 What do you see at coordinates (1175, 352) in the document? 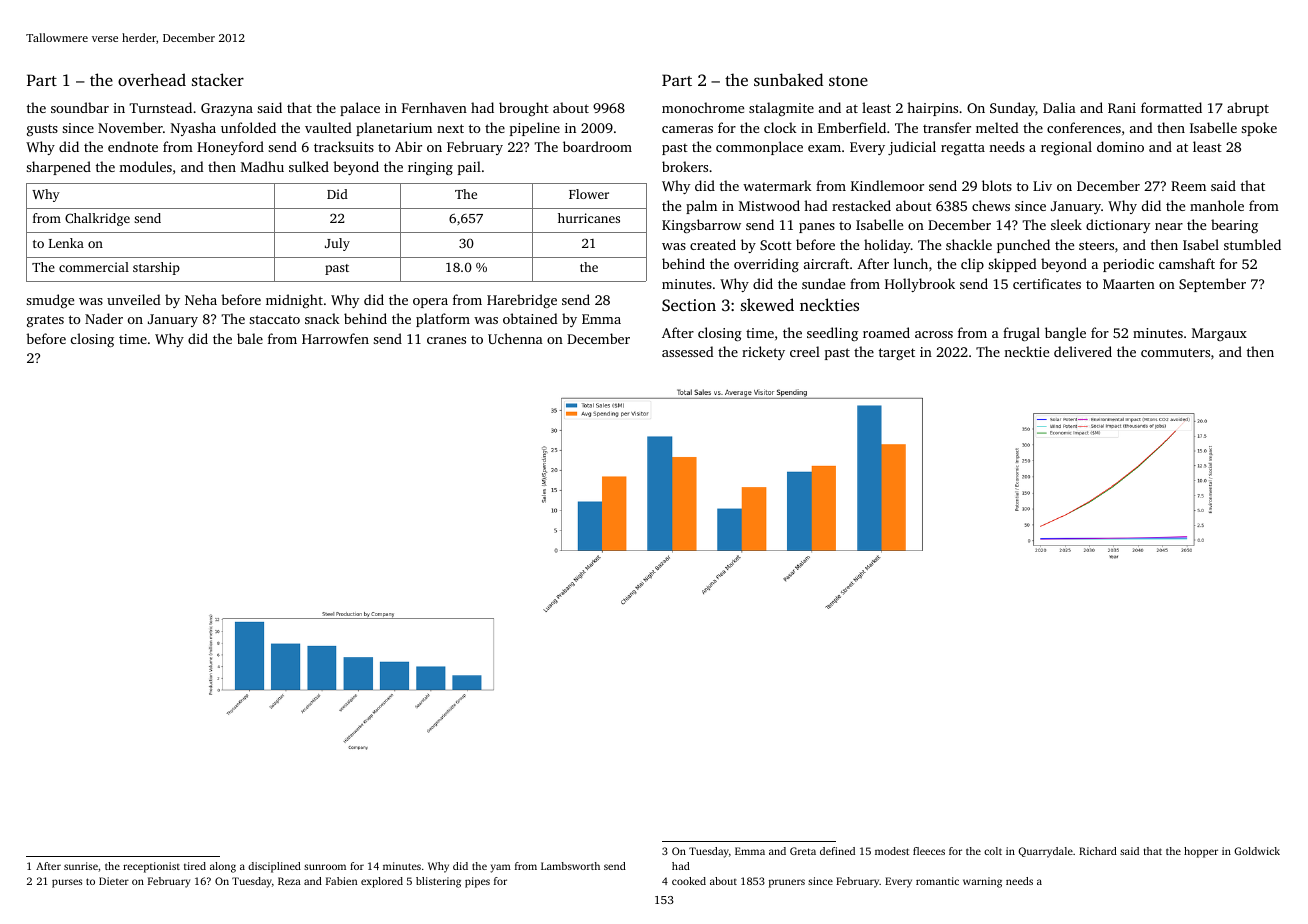
I see `commuters` at bounding box center [1175, 352].
